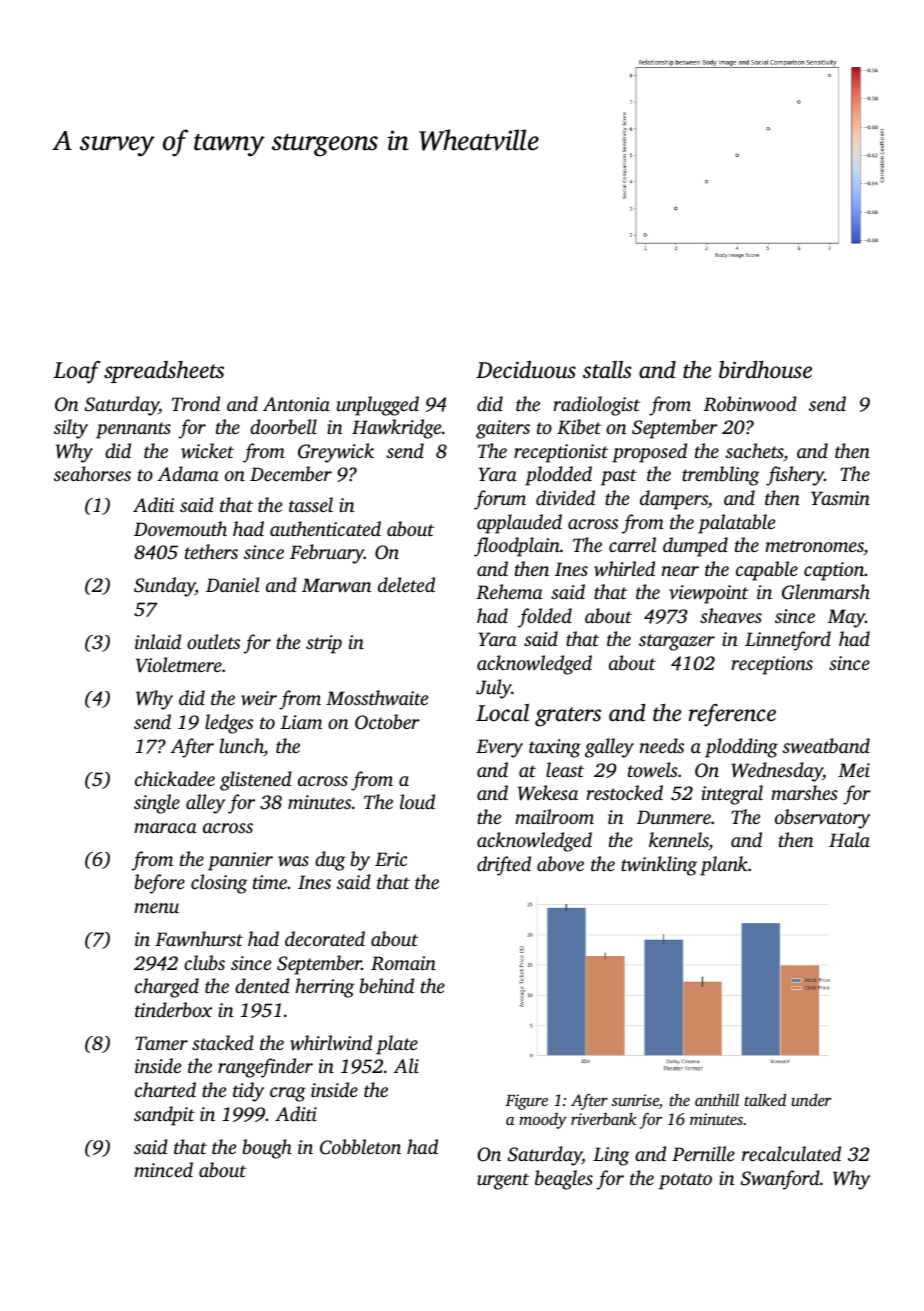 The image size is (924, 1311). Describe the element at coordinates (526, 370) in the image. I see `Deciduous` at that location.
